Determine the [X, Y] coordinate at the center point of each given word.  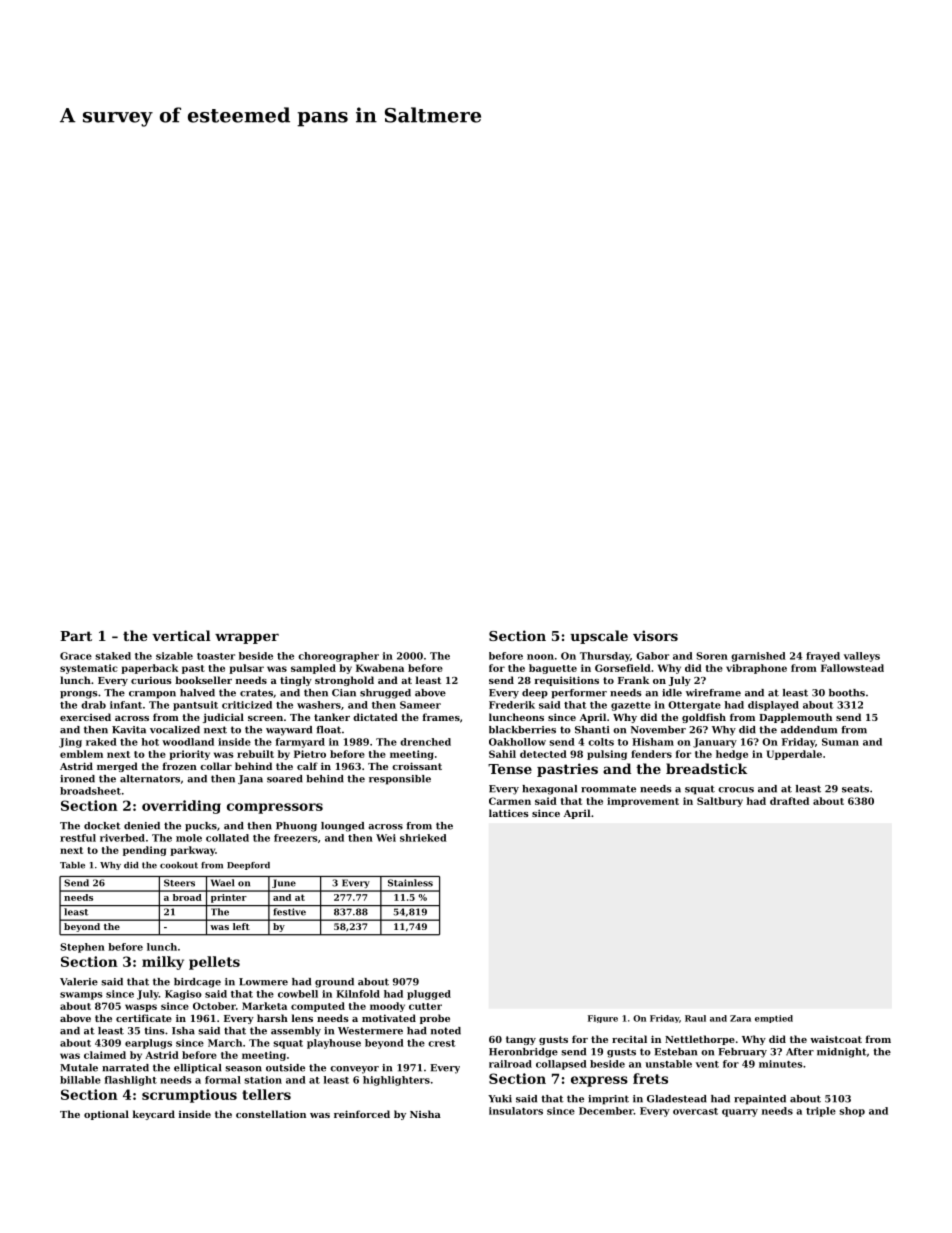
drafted [789, 801]
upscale [599, 637]
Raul [695, 1018]
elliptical [197, 1069]
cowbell [298, 994]
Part [76, 636]
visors [655, 635]
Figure [603, 1019]
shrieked [423, 838]
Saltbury [720, 802]
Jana [250, 779]
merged [117, 767]
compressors [275, 808]
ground [334, 983]
